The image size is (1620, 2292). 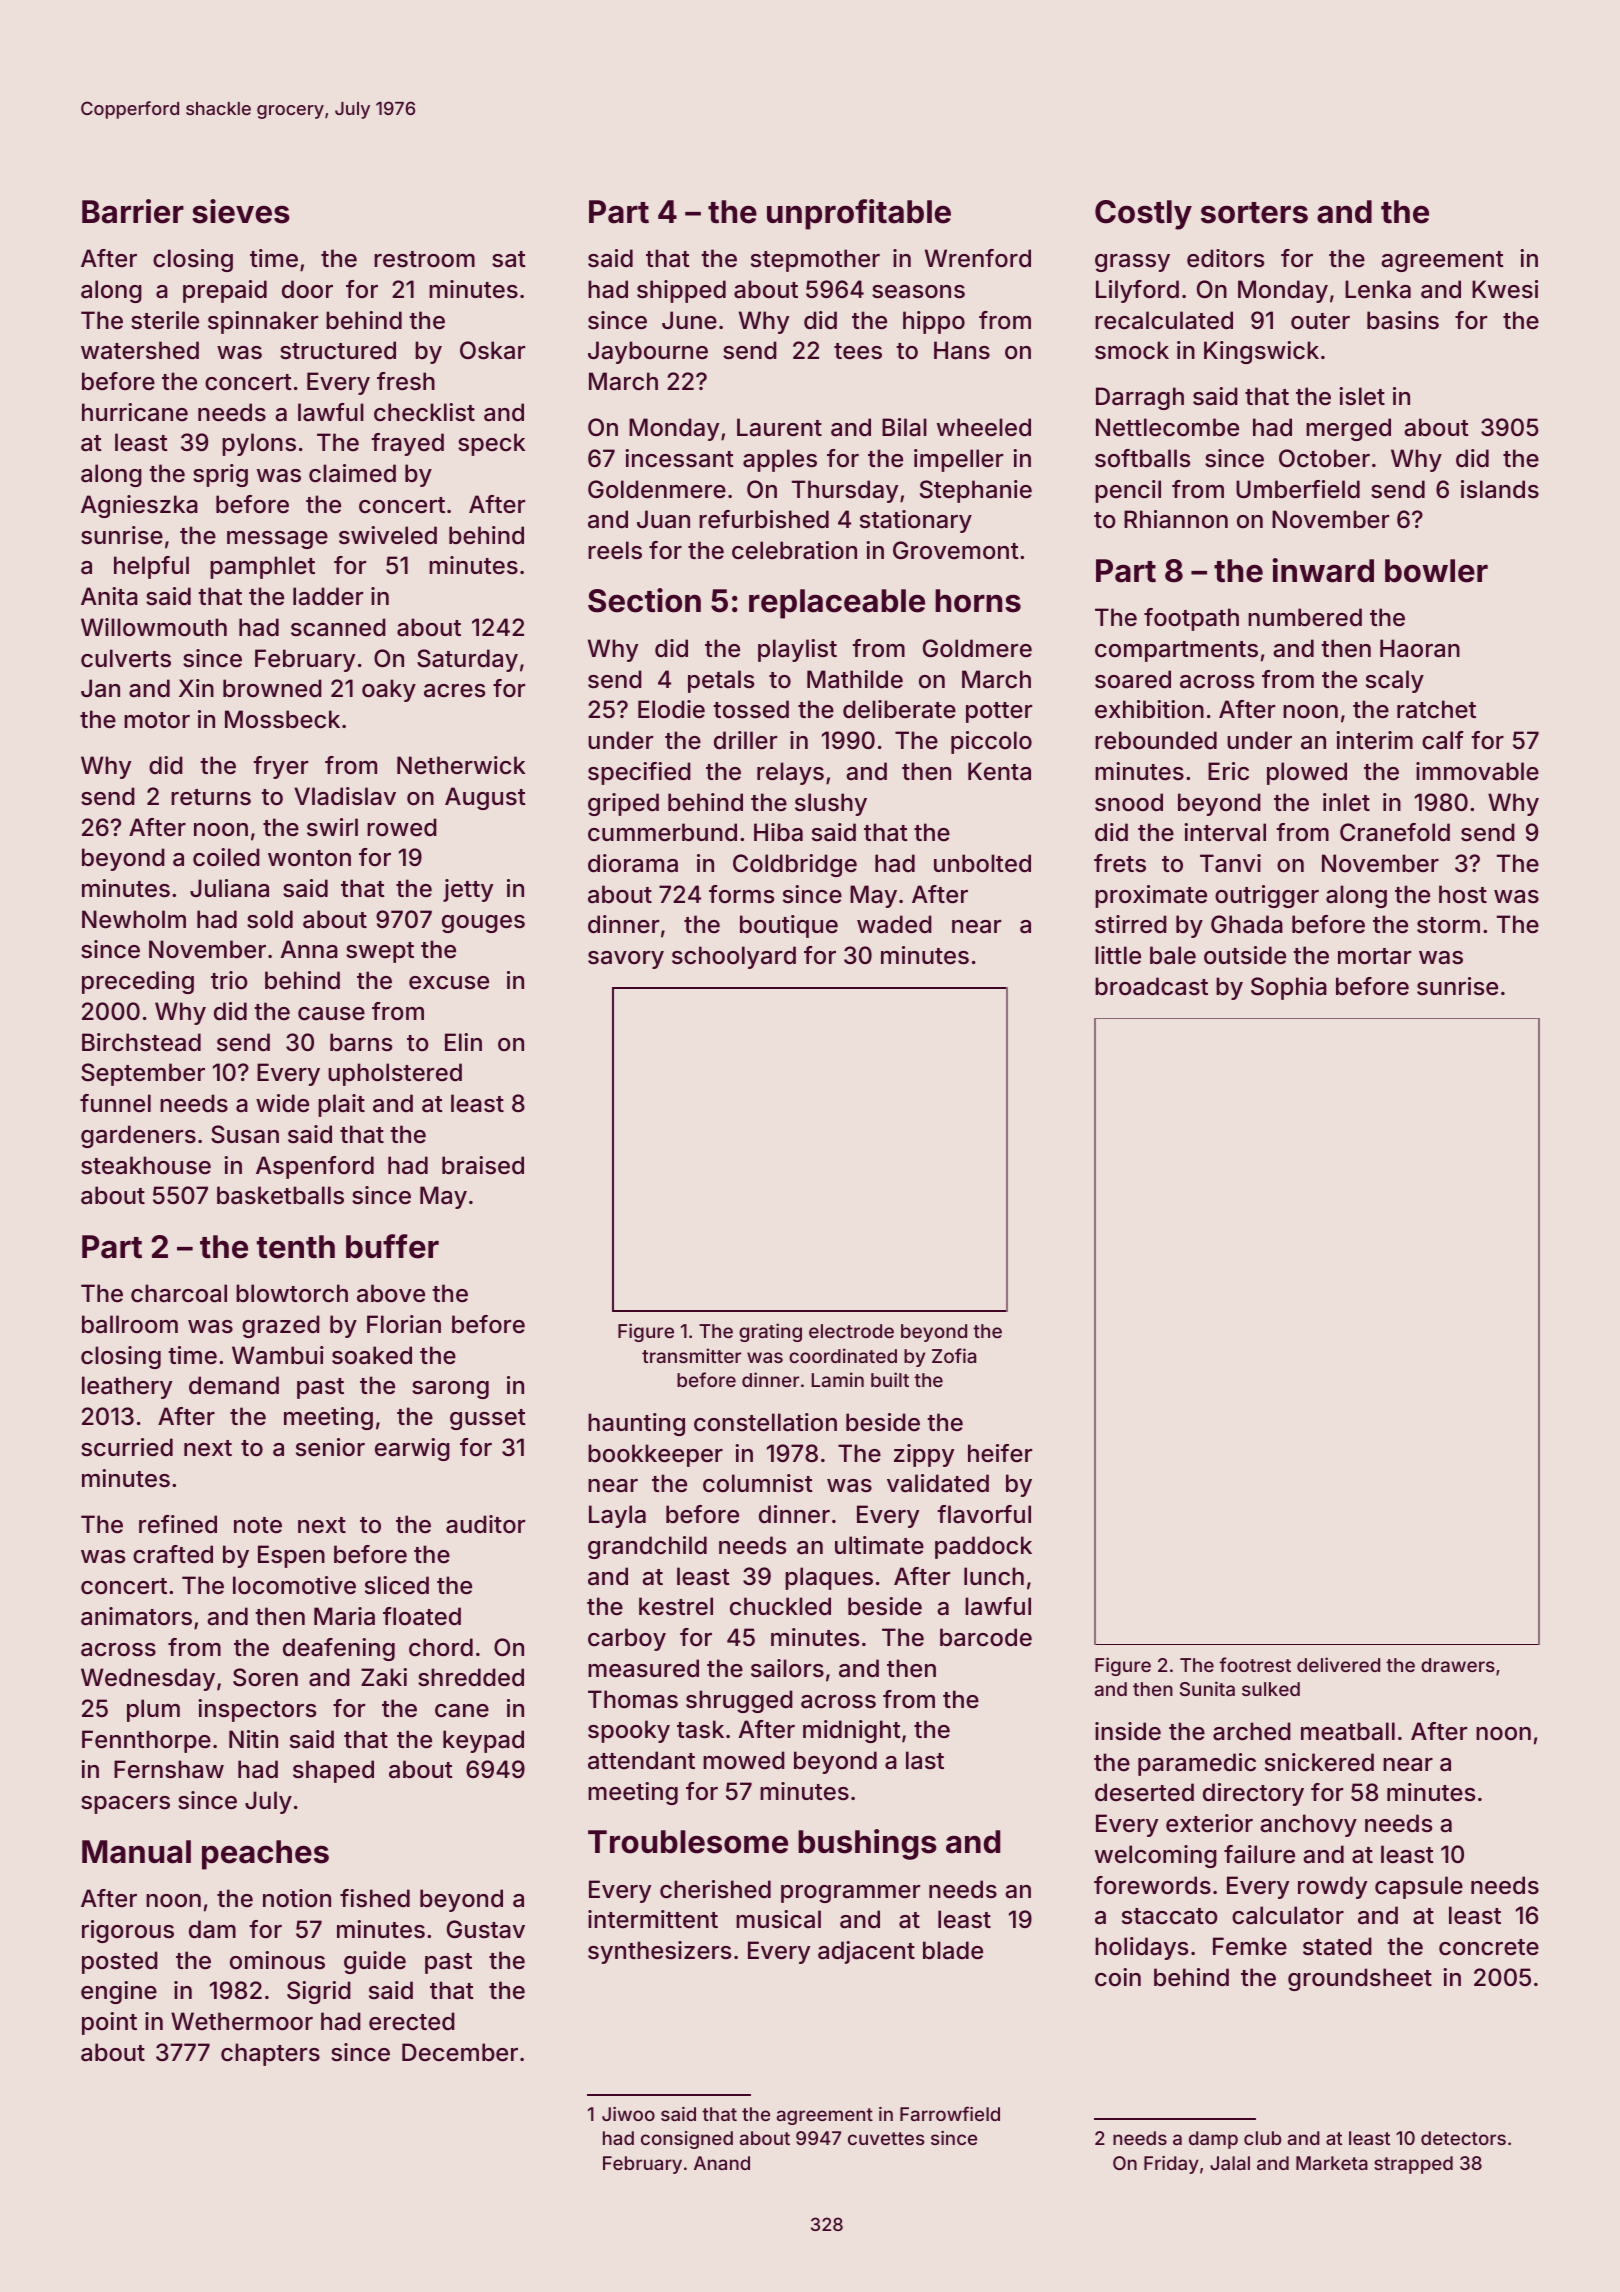 I want to click on snood, so click(x=1129, y=802).
